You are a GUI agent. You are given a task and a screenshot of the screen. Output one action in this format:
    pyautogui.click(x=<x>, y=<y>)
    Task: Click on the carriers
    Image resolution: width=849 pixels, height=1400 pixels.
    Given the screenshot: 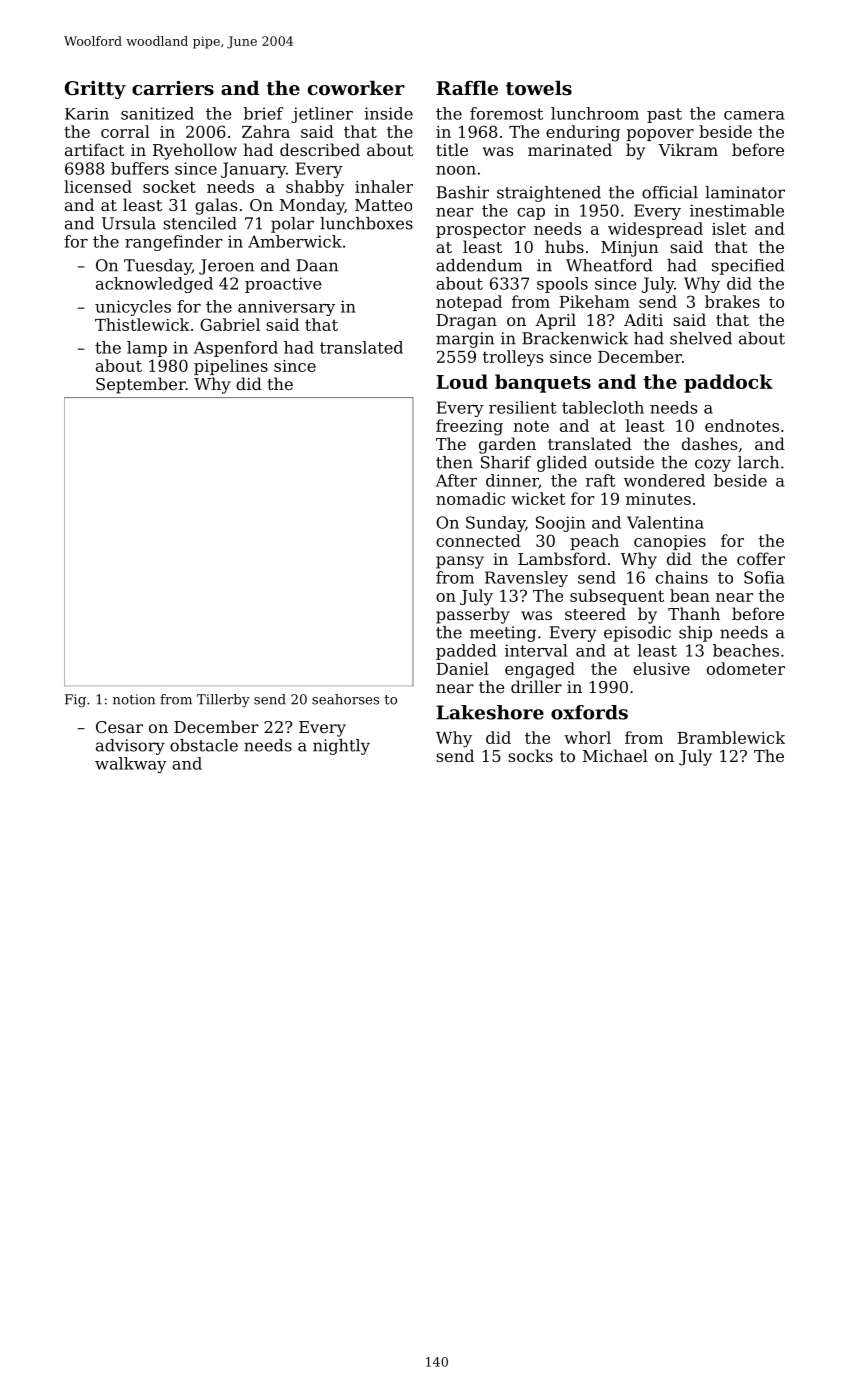 What is the action you would take?
    pyautogui.click(x=173, y=88)
